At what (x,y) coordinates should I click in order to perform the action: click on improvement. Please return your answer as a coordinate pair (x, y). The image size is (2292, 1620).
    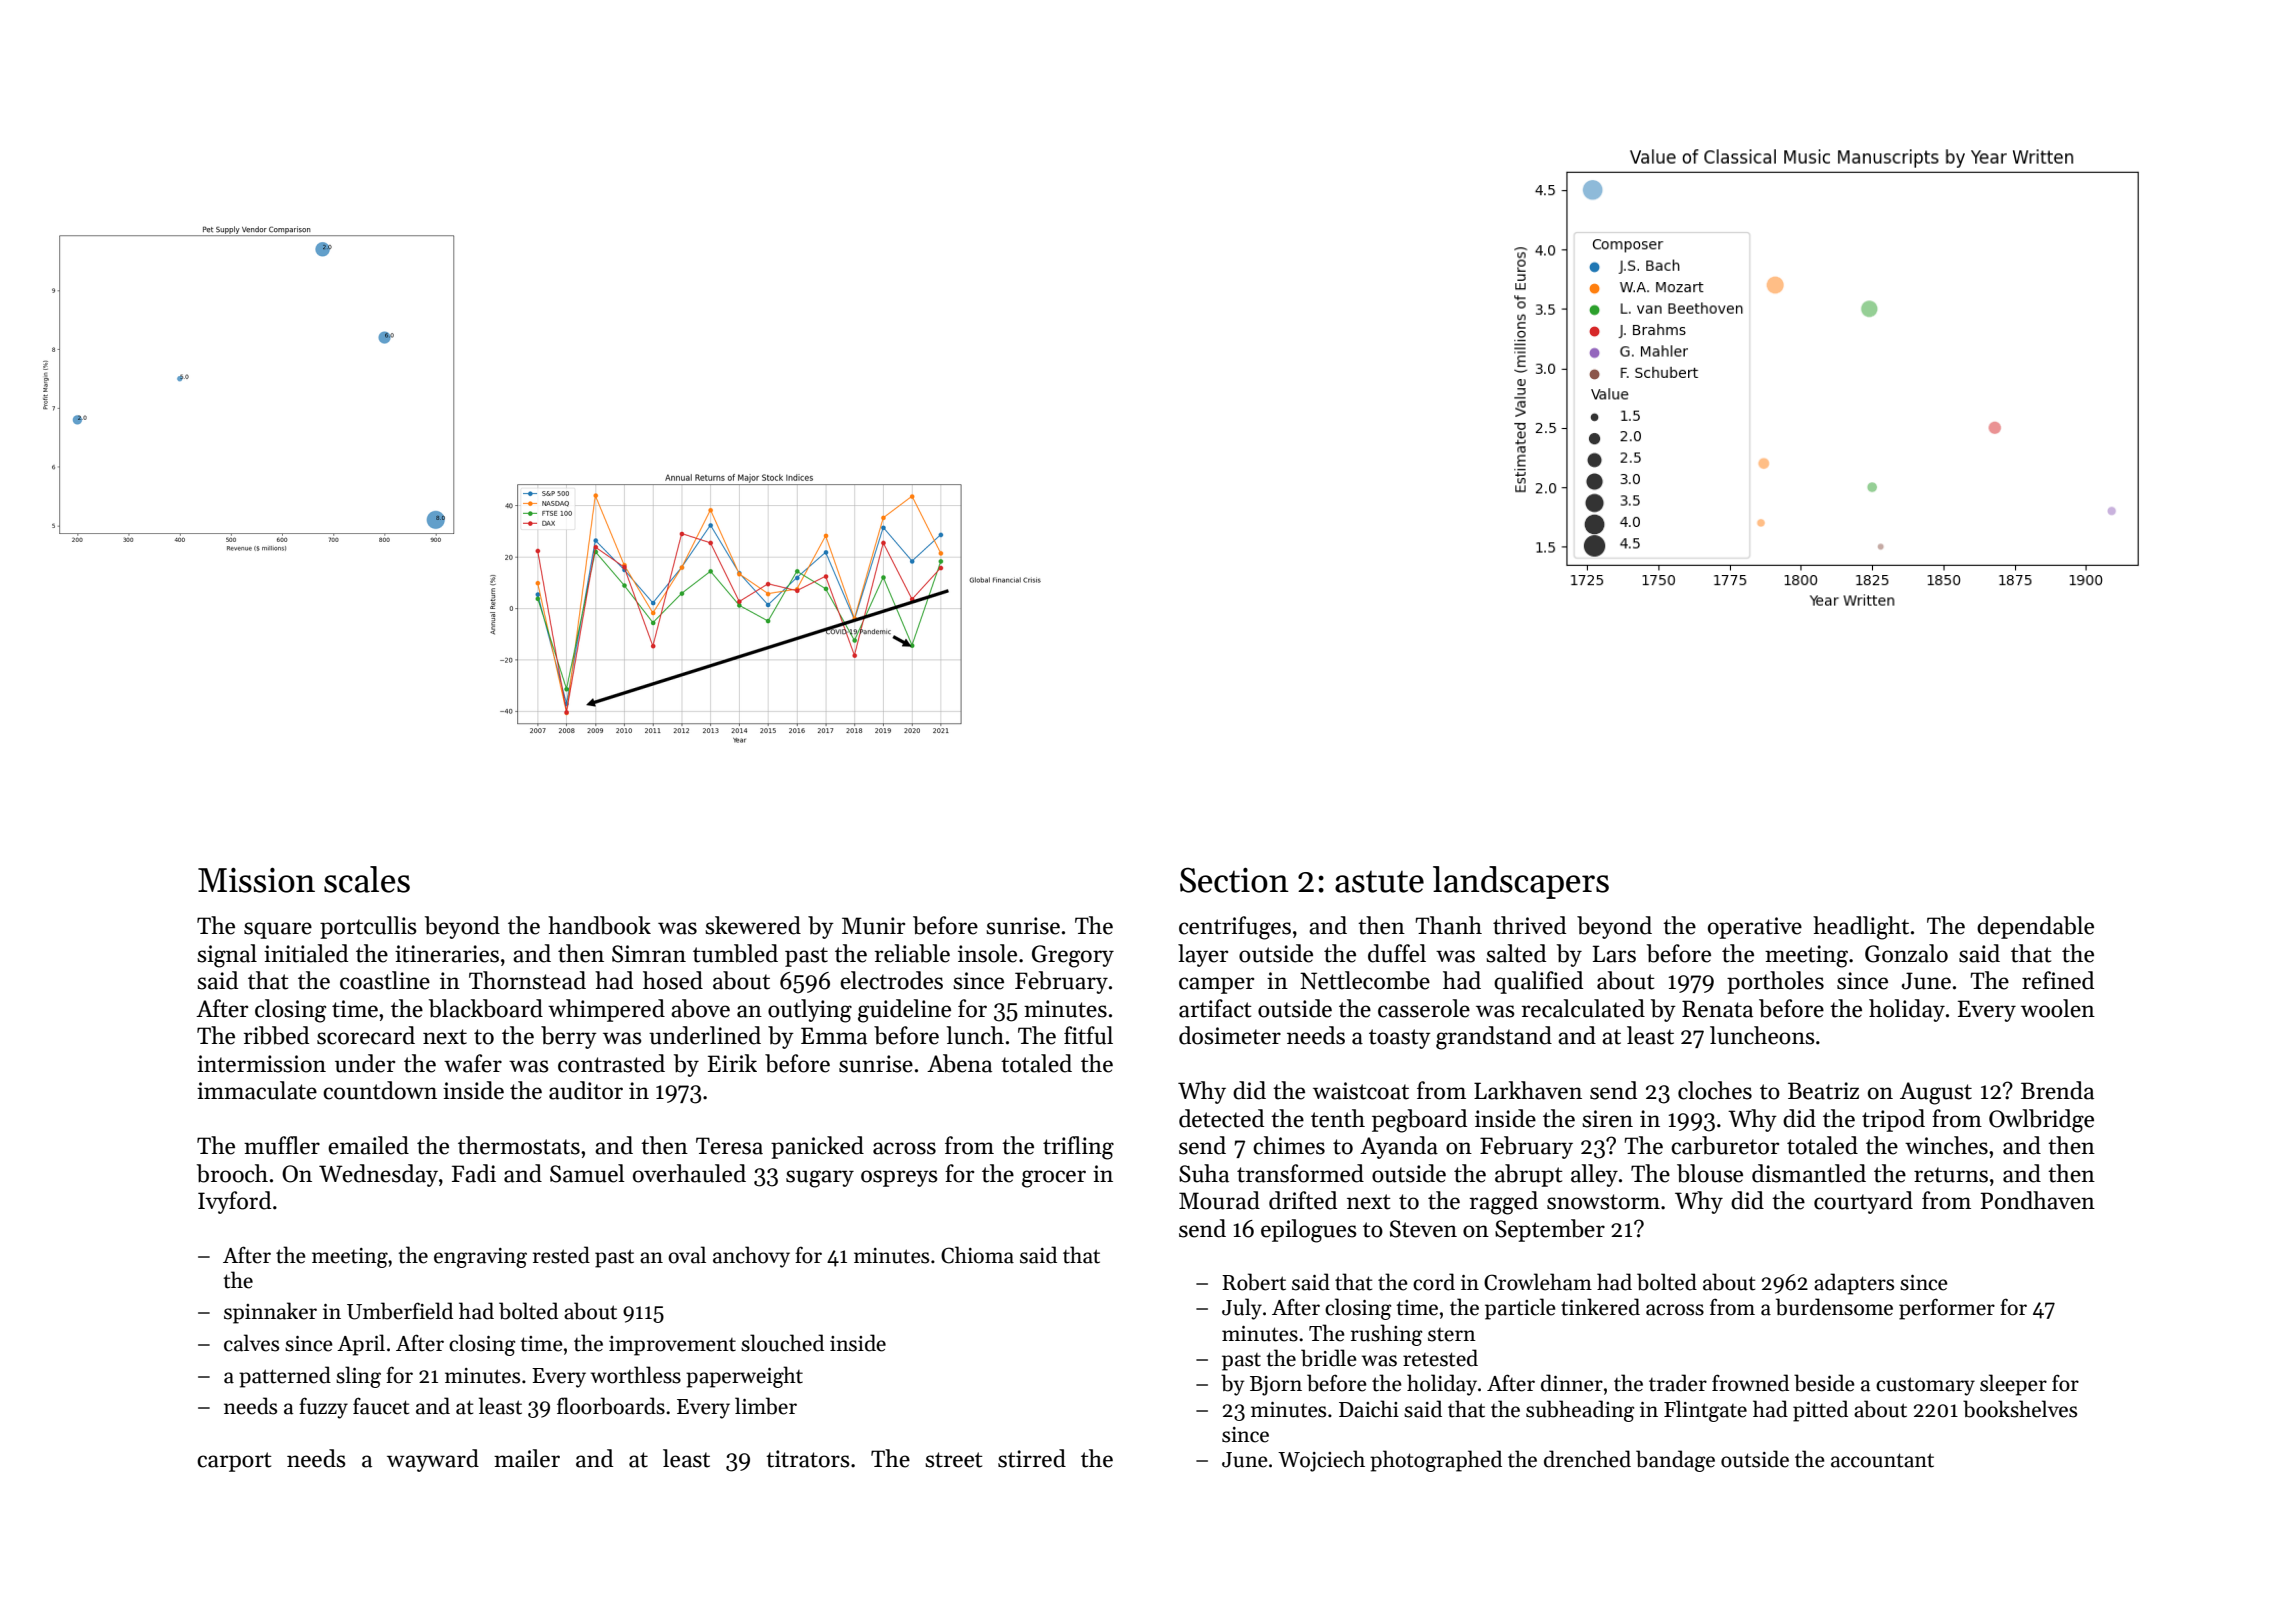
    Looking at the image, I should click on (672, 1346).
